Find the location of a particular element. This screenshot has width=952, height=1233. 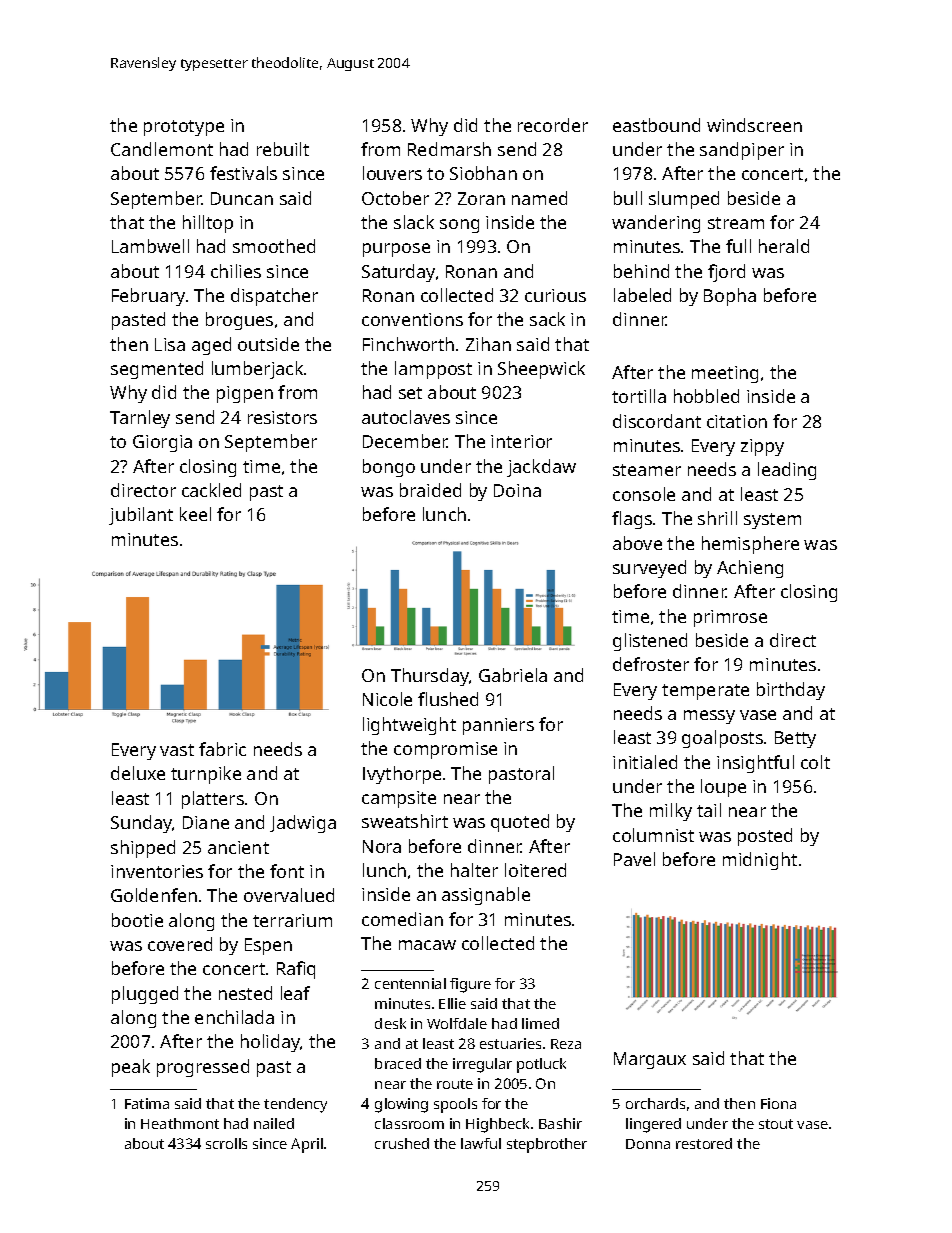

smoothed is located at coordinates (274, 246).
